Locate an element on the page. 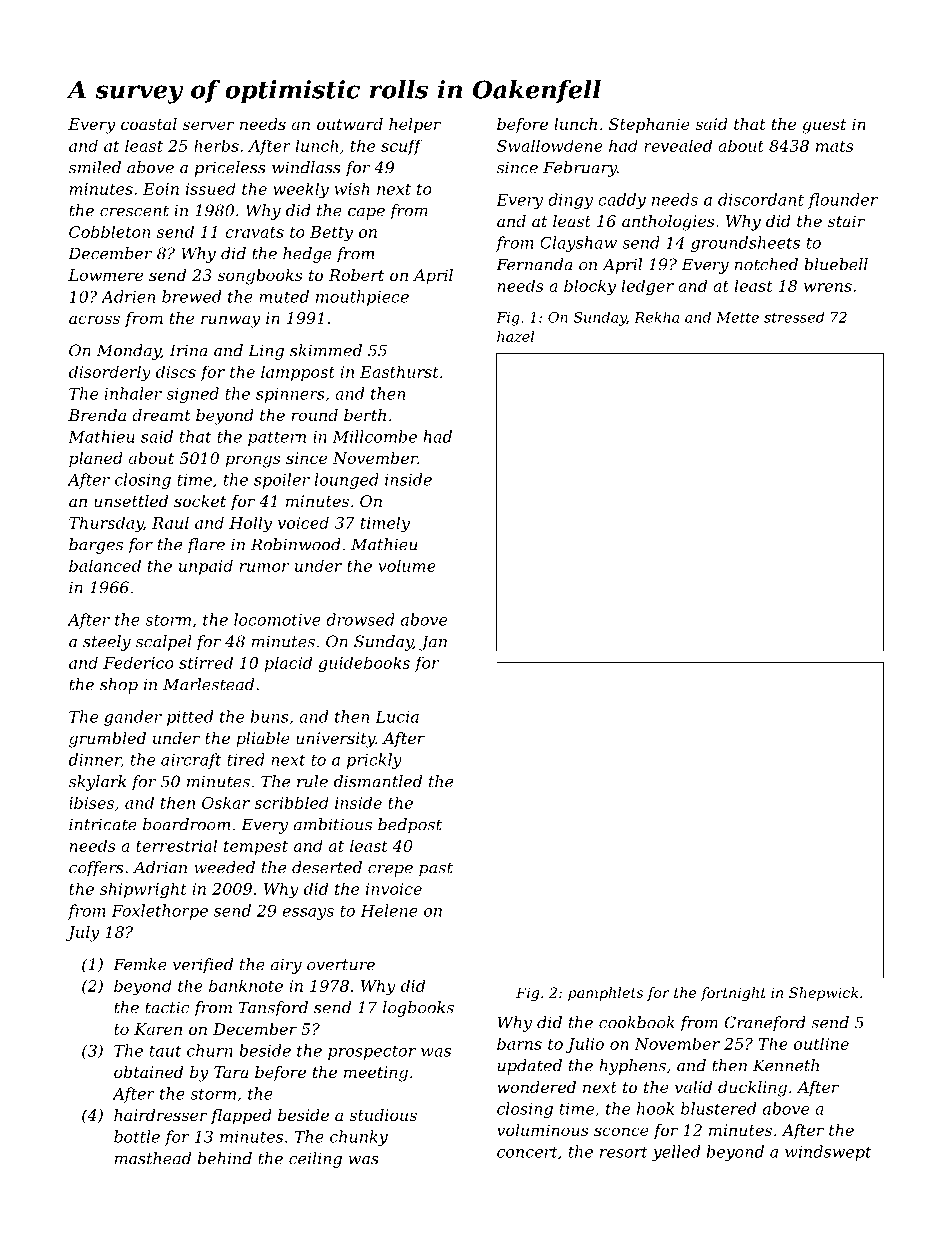 The width and height of the page is (952, 1233). Robert is located at coordinates (356, 275).
